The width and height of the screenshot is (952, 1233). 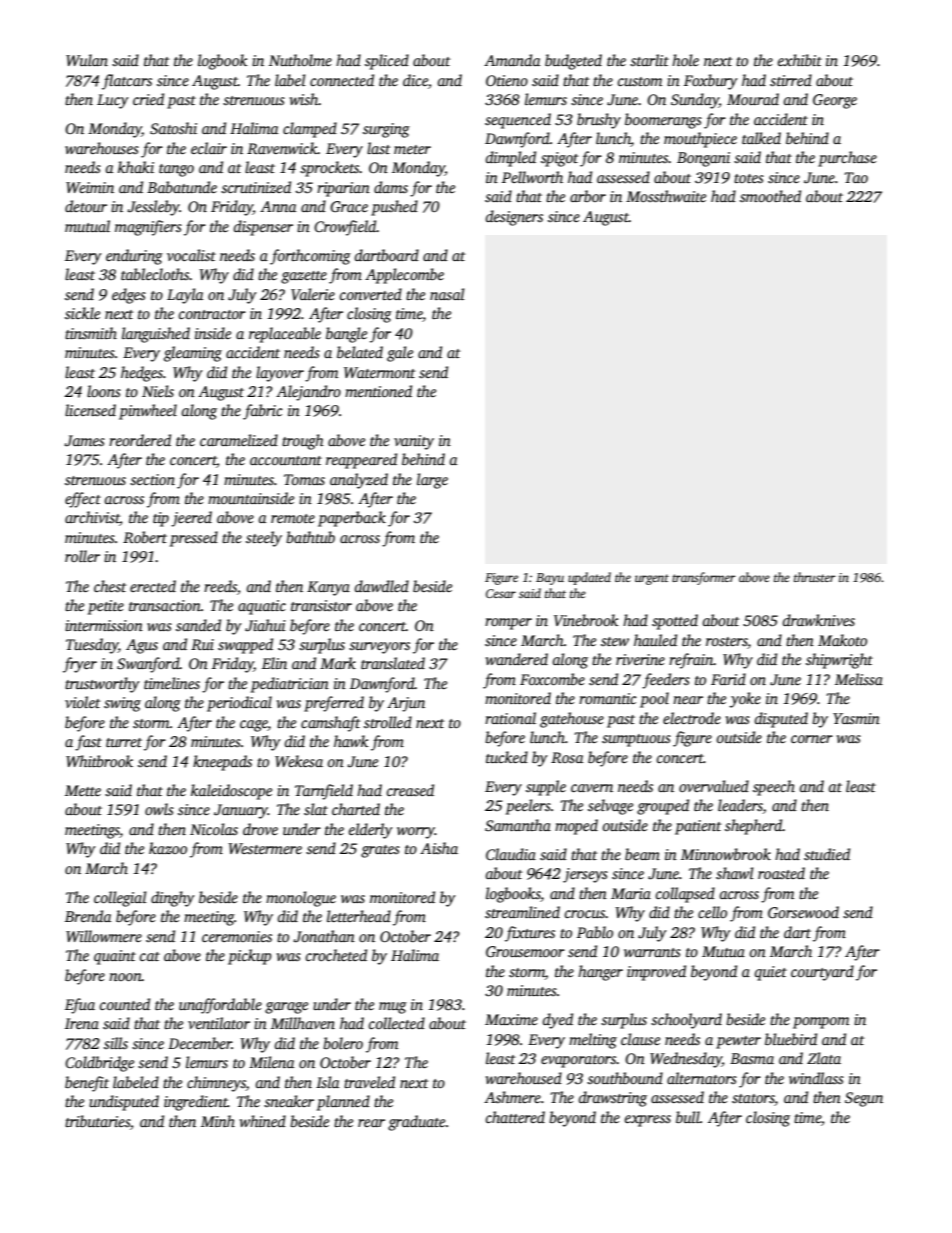 What do you see at coordinates (371, 1123) in the screenshot?
I see `rear` at bounding box center [371, 1123].
